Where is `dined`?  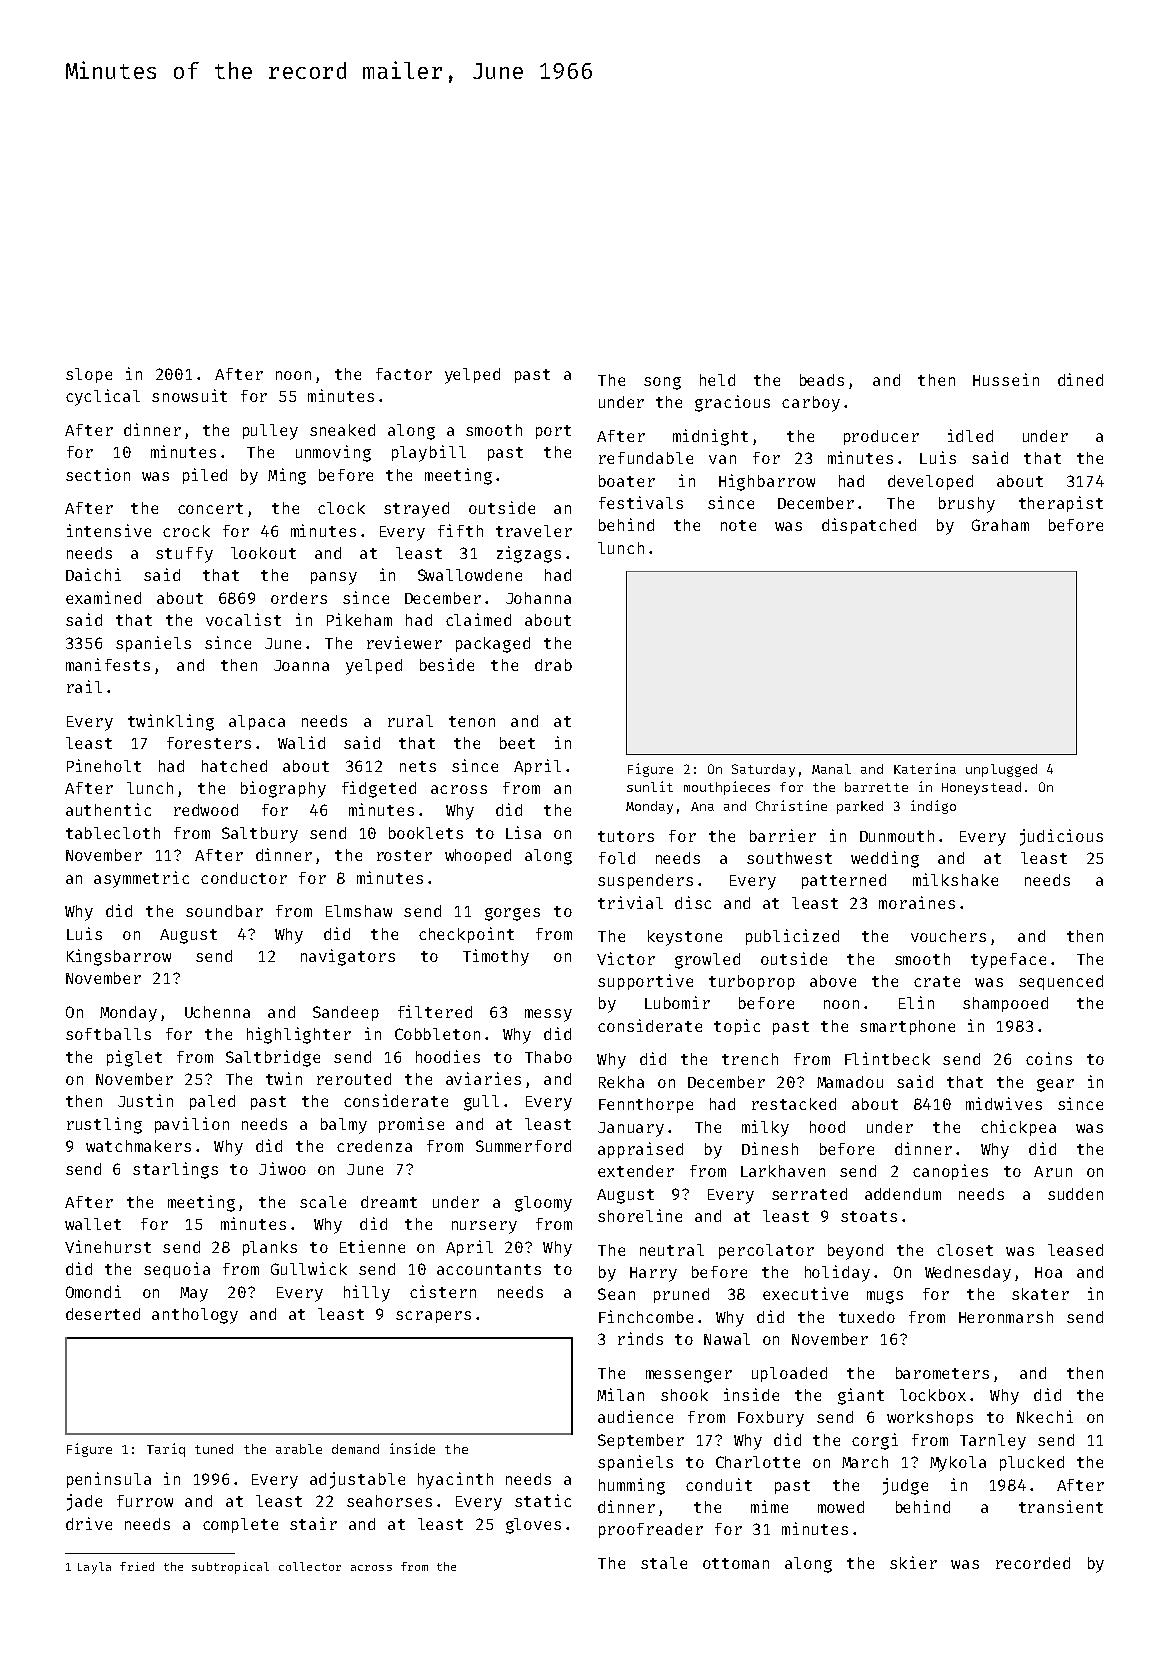
dined is located at coordinates (1080, 379).
